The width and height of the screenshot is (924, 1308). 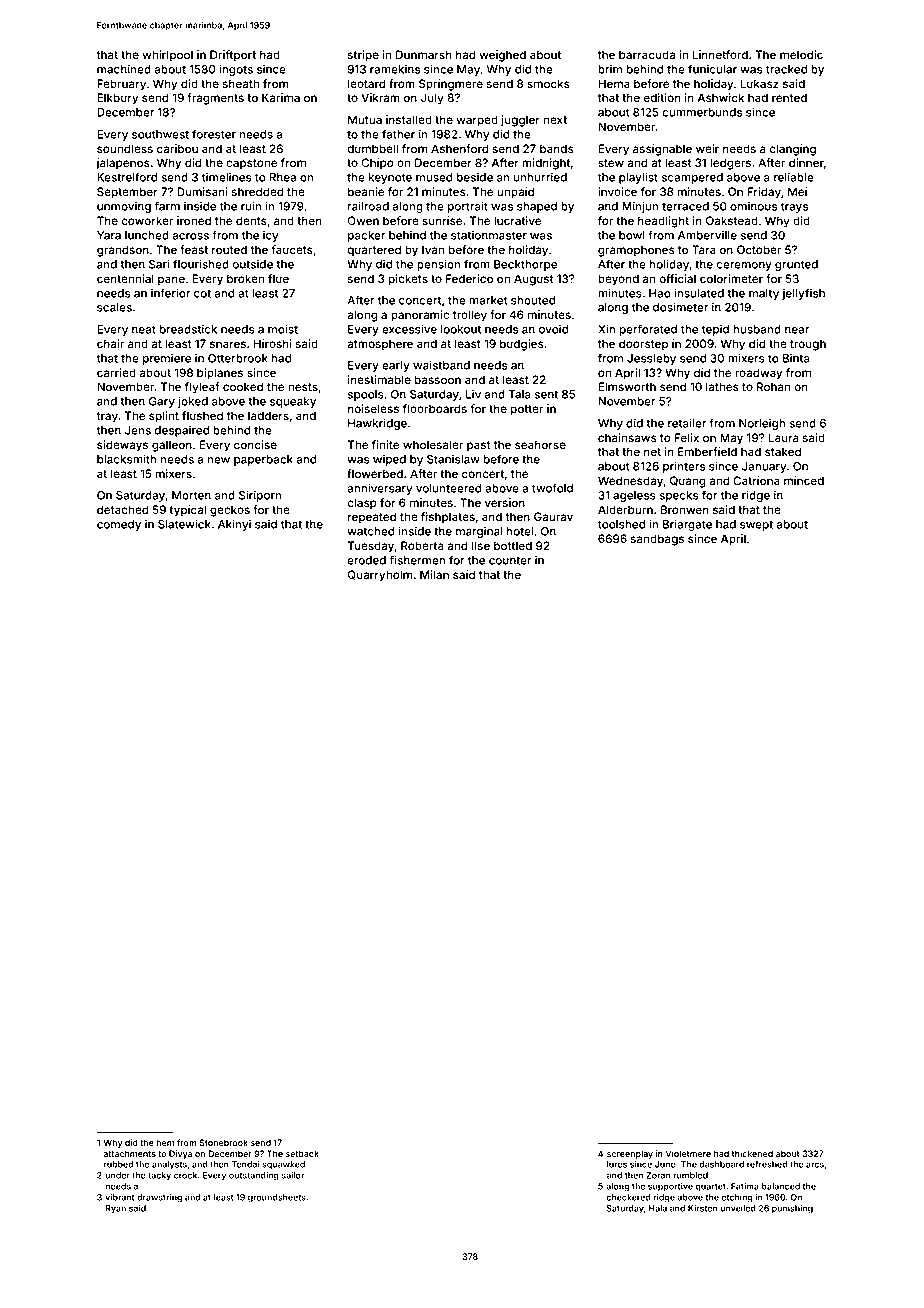 I want to click on attachments, so click(x=129, y=1153).
